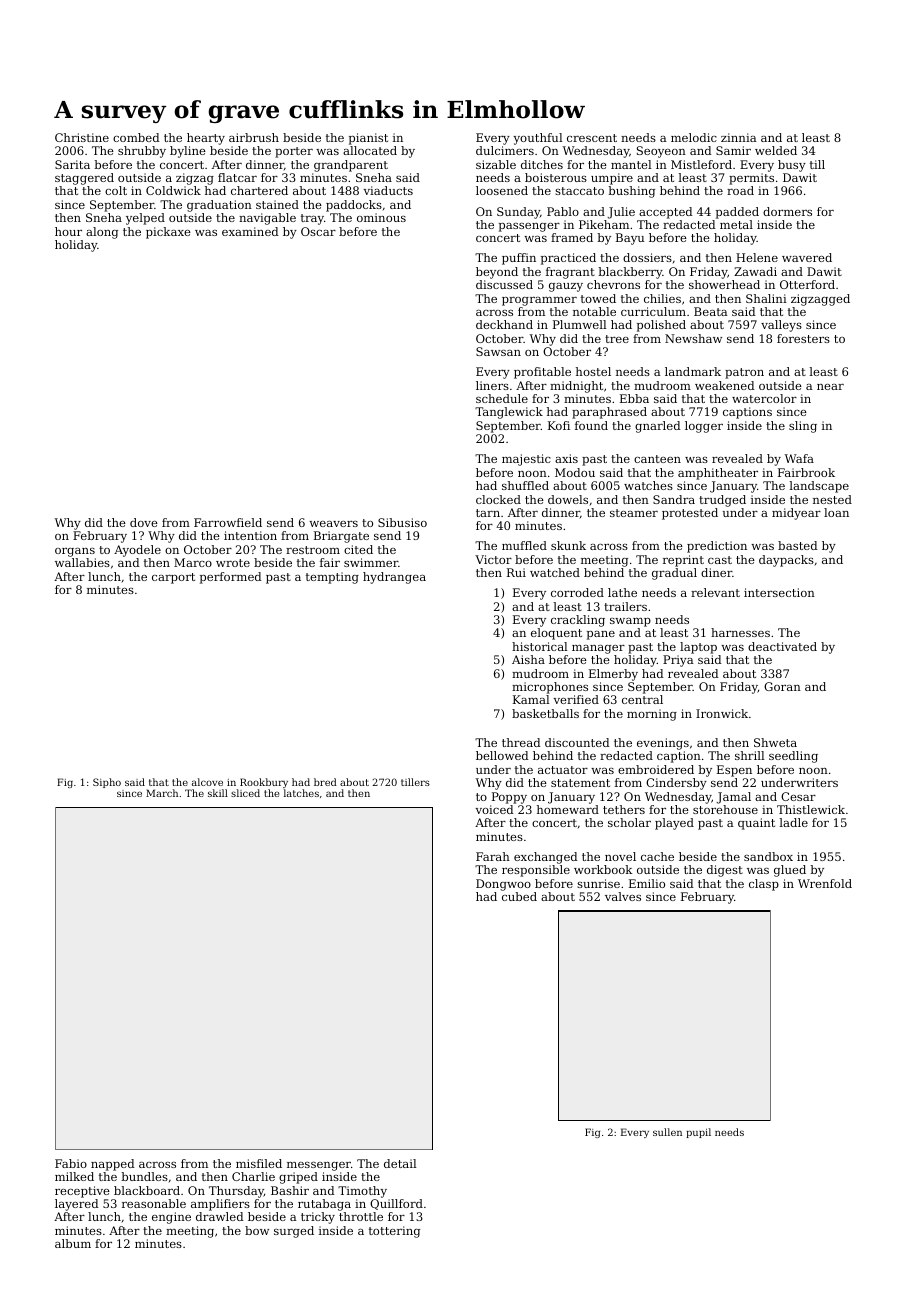 The height and width of the screenshot is (1316, 908). I want to click on ominous, so click(381, 217).
